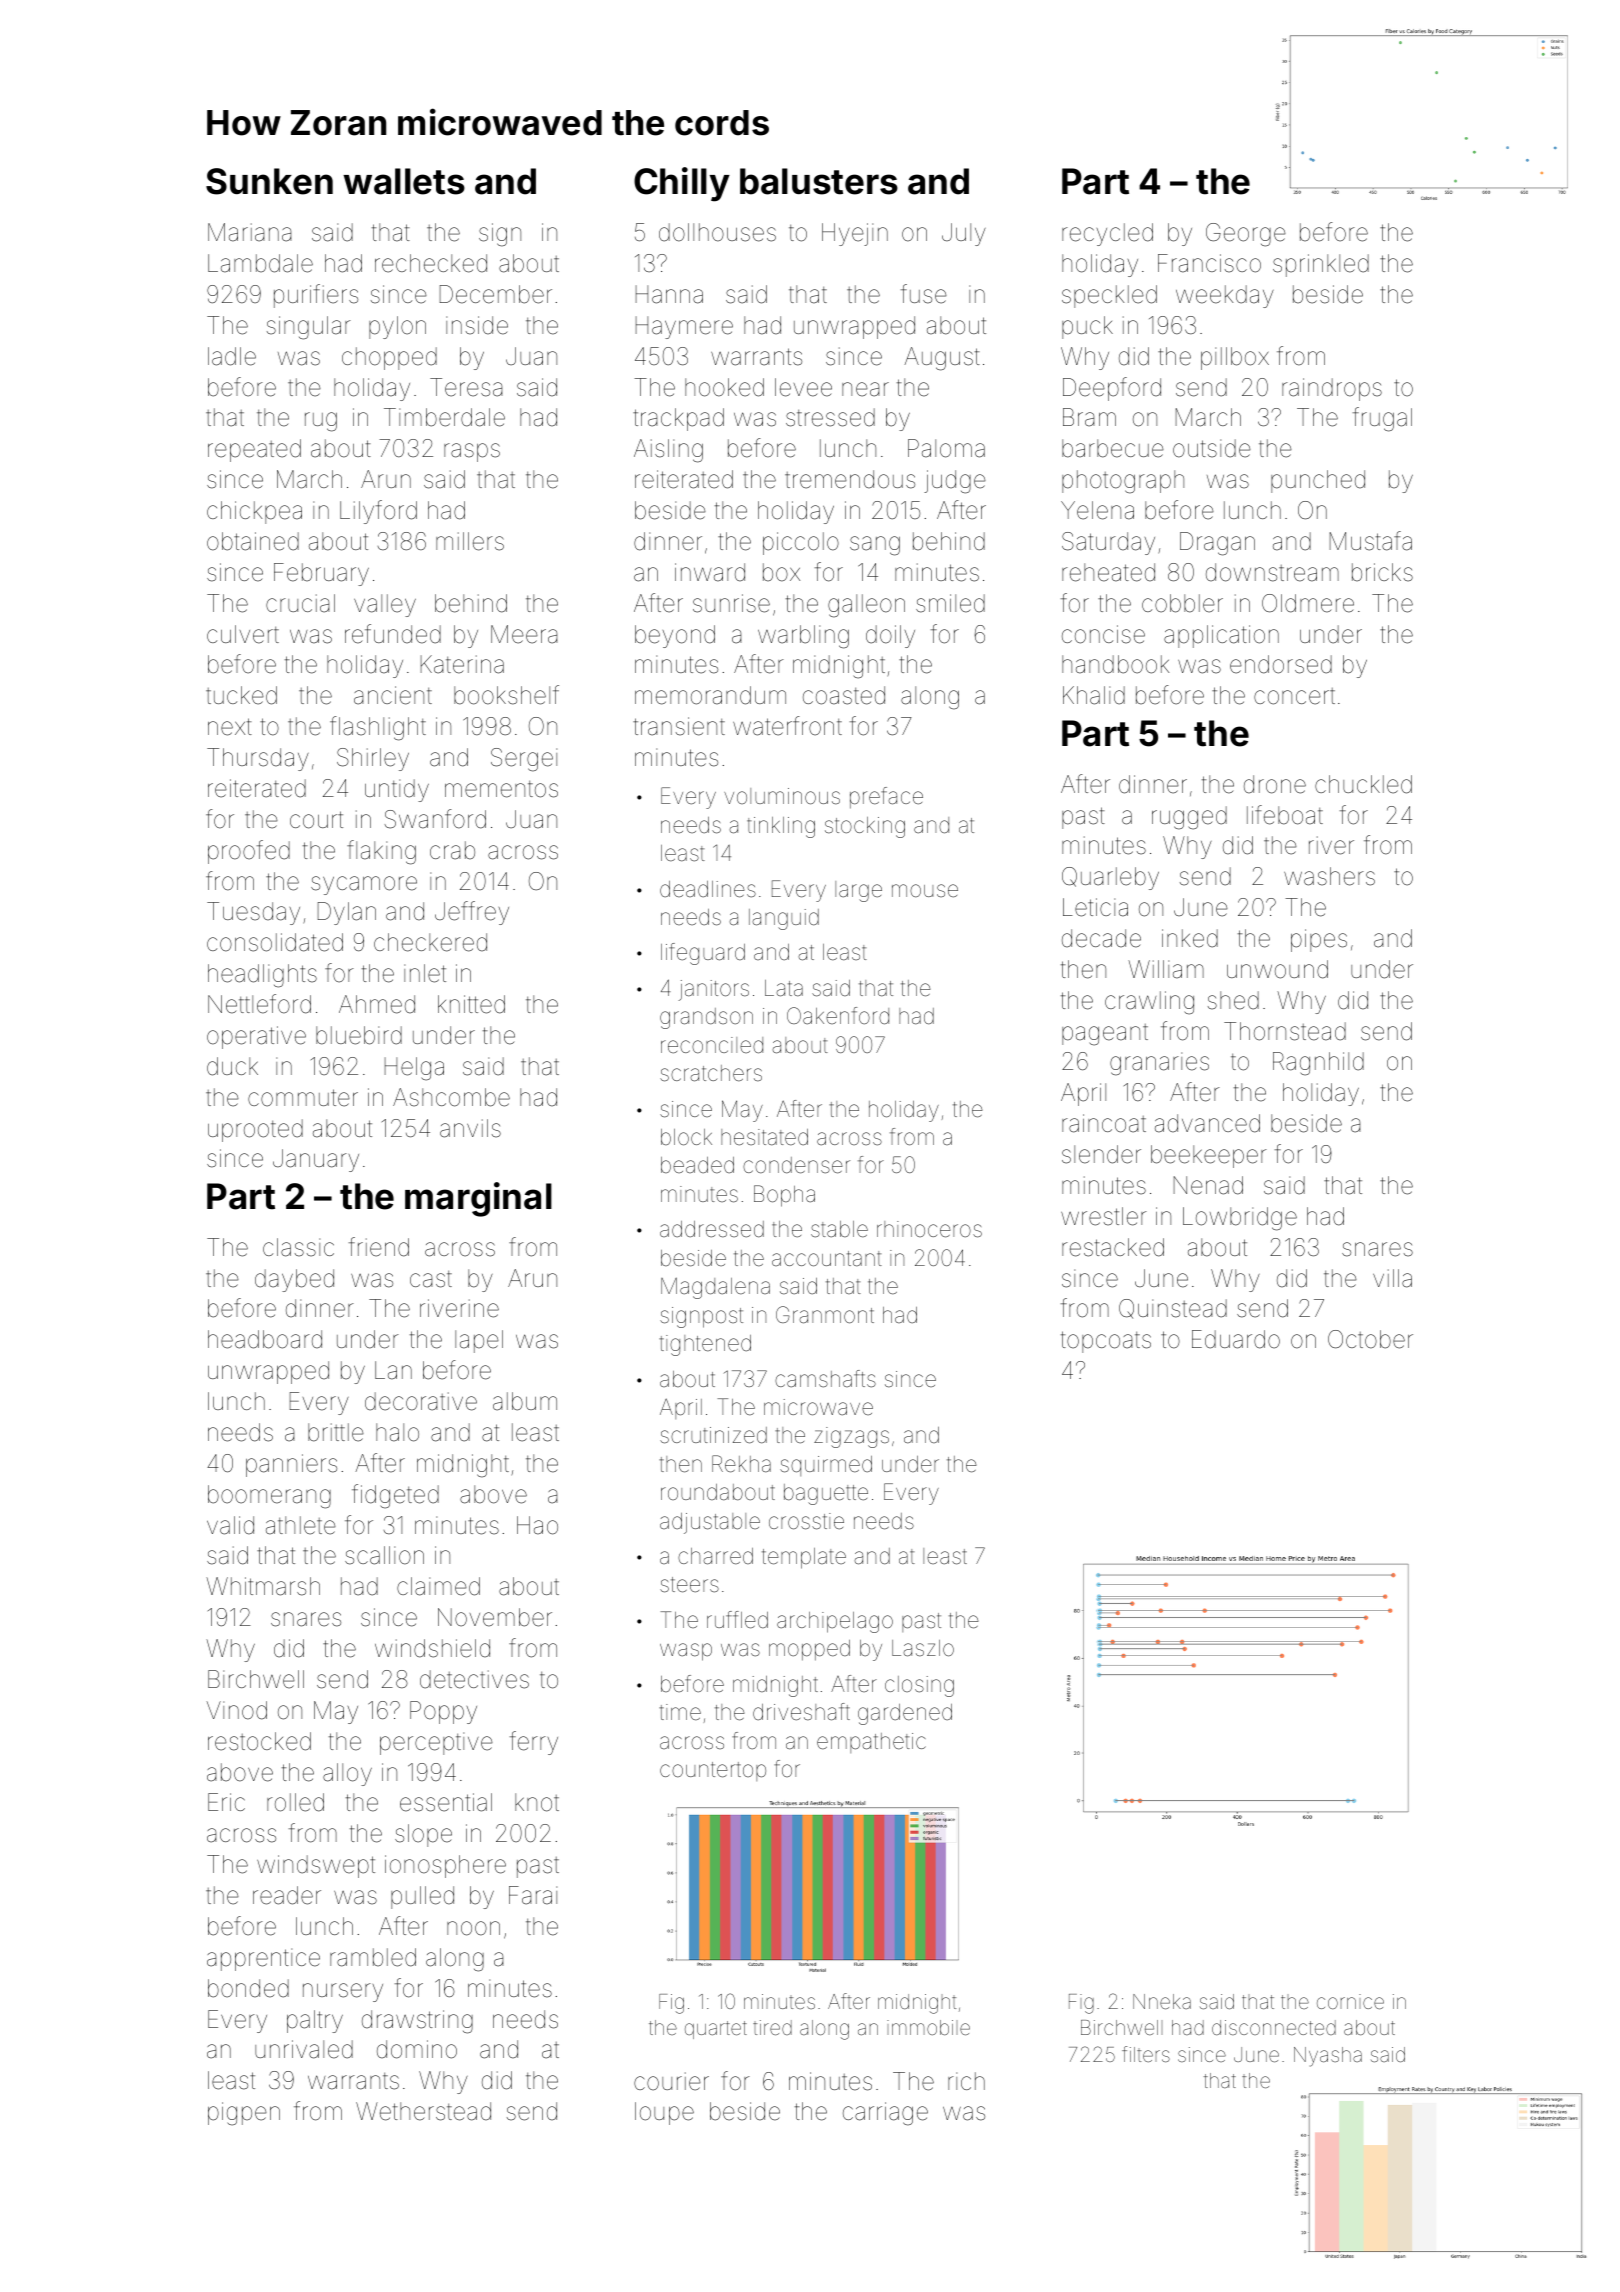 The width and height of the document is (1620, 2292). Describe the element at coordinates (801, 543) in the document. I see `piccolo` at that location.
